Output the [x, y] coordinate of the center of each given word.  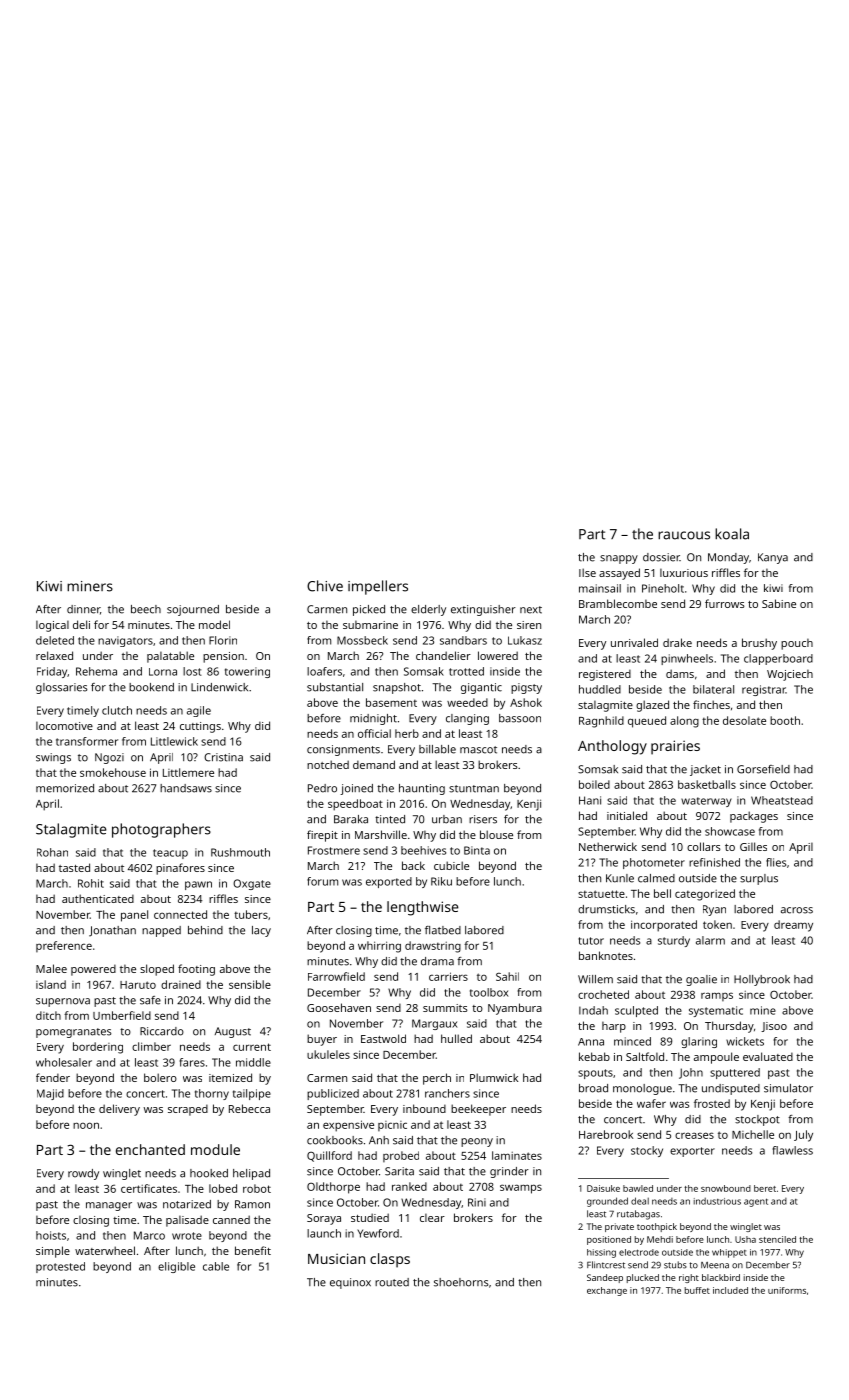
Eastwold [383, 1038]
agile [199, 711]
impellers [378, 587]
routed [392, 1282]
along [684, 722]
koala [732, 534]
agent [756, 1202]
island [51, 984]
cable [216, 1266]
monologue [642, 1089]
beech [146, 609]
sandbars [463, 640]
